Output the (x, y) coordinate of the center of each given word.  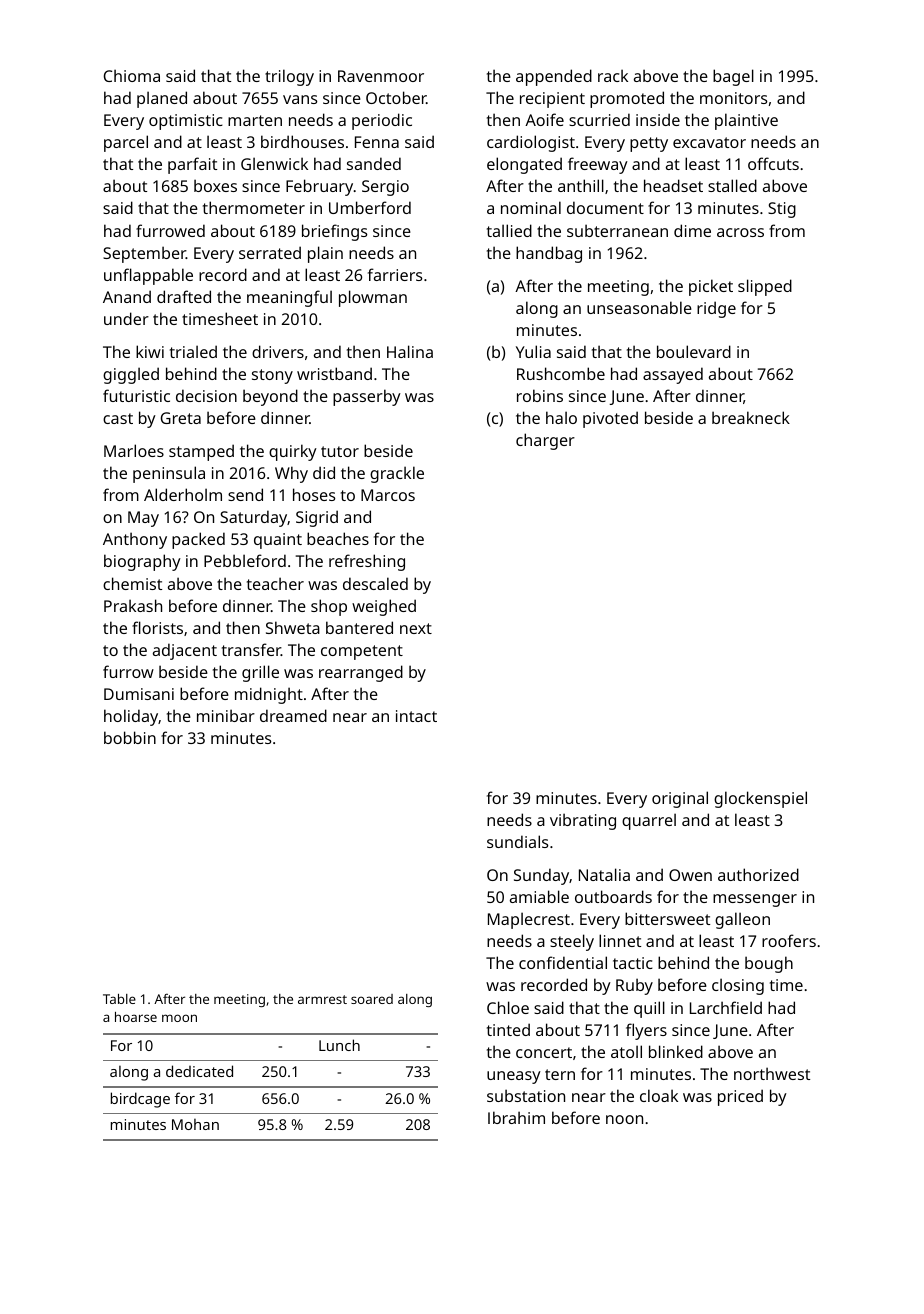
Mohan (195, 1124)
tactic (633, 963)
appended (554, 77)
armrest (322, 999)
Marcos (388, 495)
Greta (181, 418)
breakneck (751, 417)
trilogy (289, 77)
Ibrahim (516, 1117)
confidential (563, 962)
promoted (627, 99)
